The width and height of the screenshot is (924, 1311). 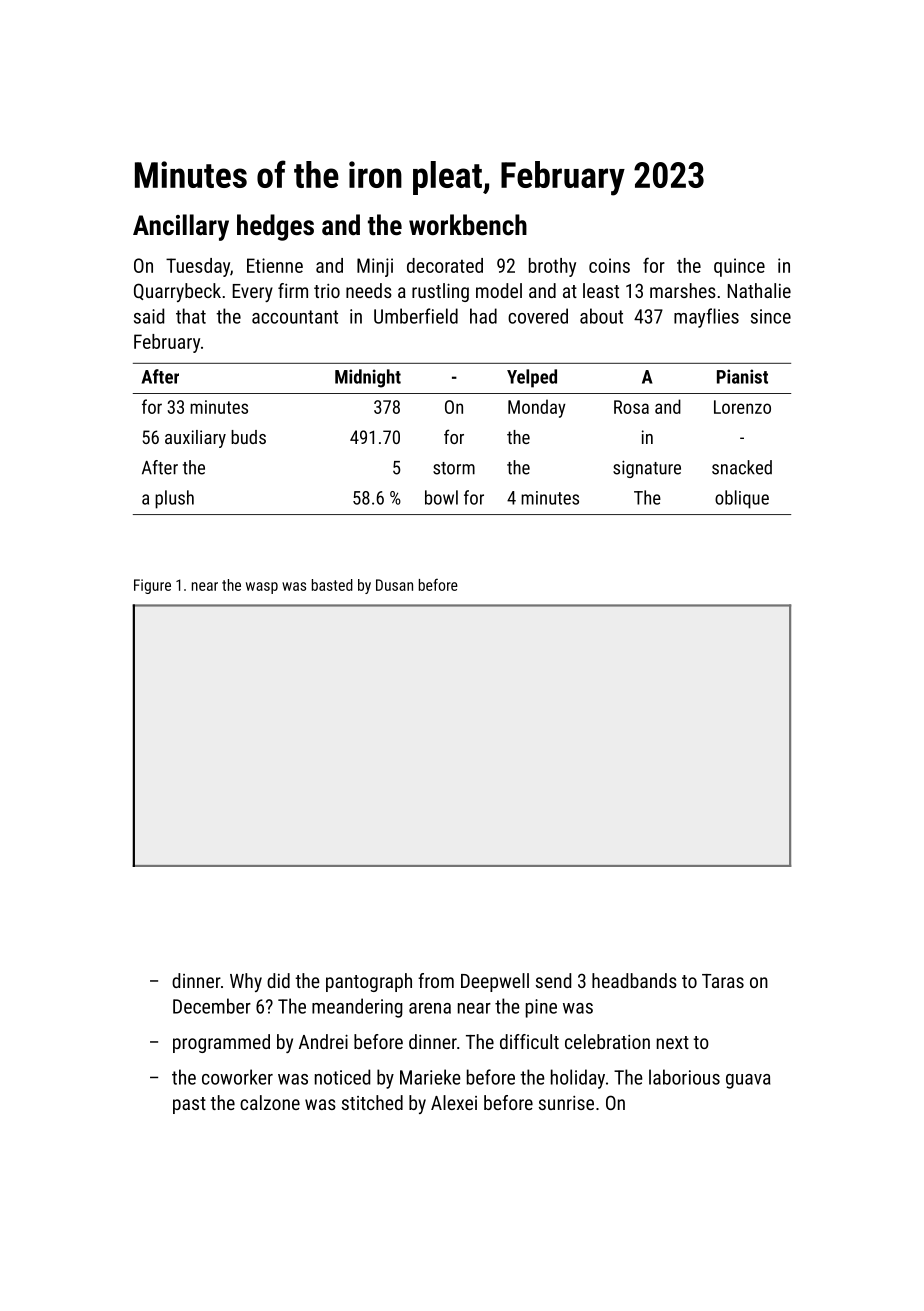 What do you see at coordinates (601, 316) in the screenshot?
I see `about` at bounding box center [601, 316].
